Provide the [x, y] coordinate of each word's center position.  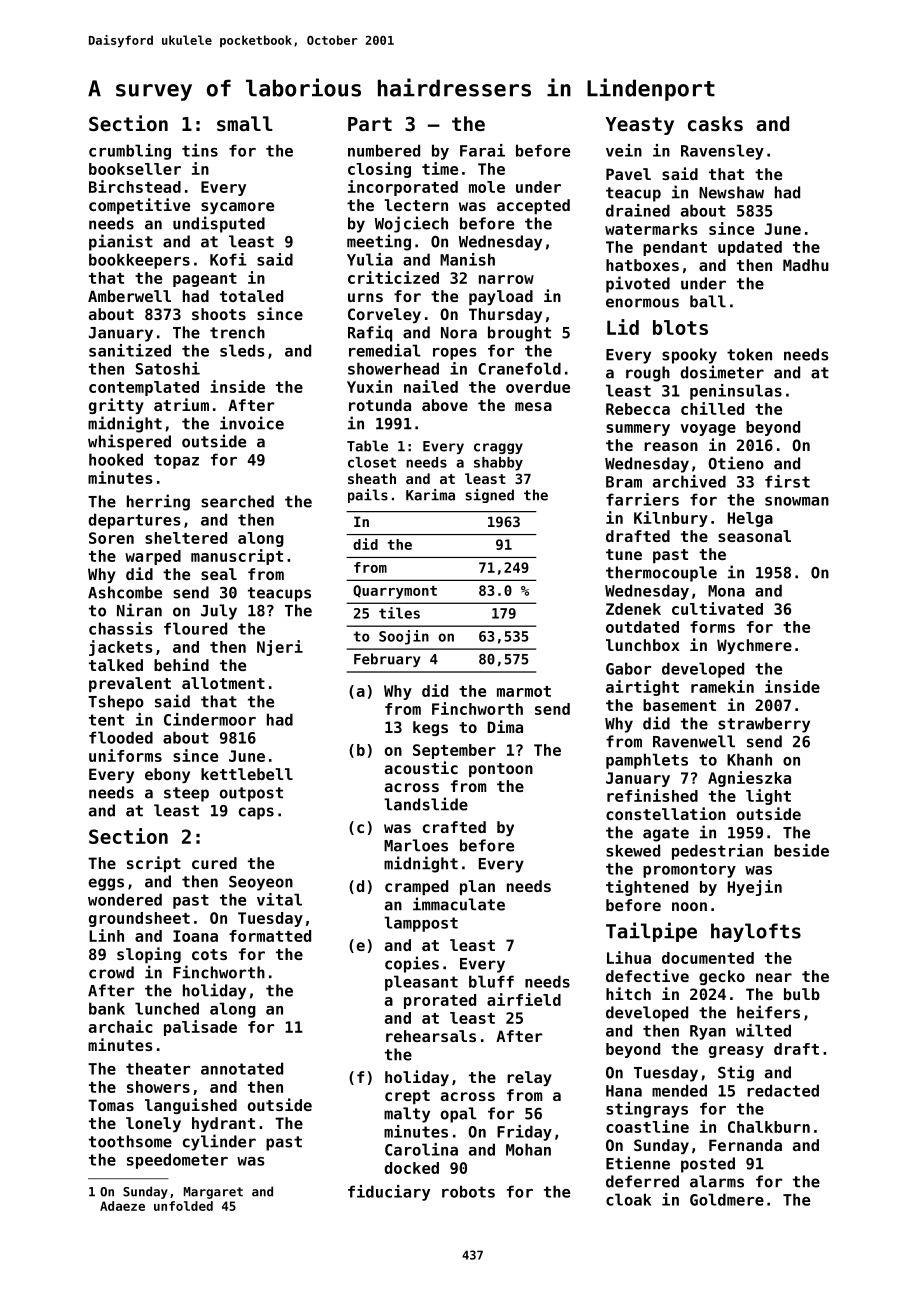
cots [209, 954]
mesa [533, 406]
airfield [524, 999]
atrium [181, 404]
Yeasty [639, 126]
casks [715, 124]
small [245, 124]
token [749, 354]
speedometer [177, 1161]
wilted [763, 1030]
